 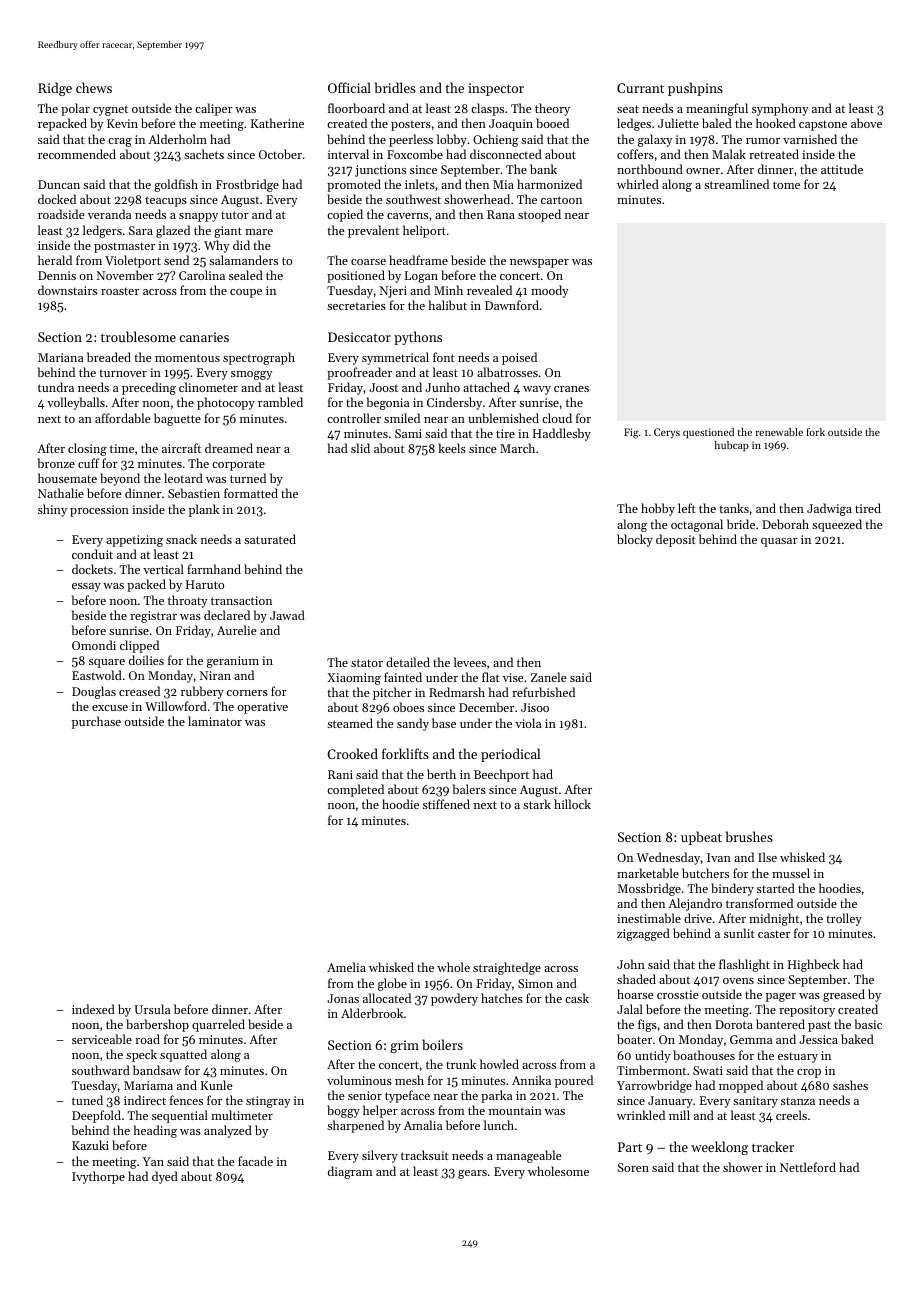 What do you see at coordinates (94, 87) in the page?
I see `chews` at bounding box center [94, 87].
